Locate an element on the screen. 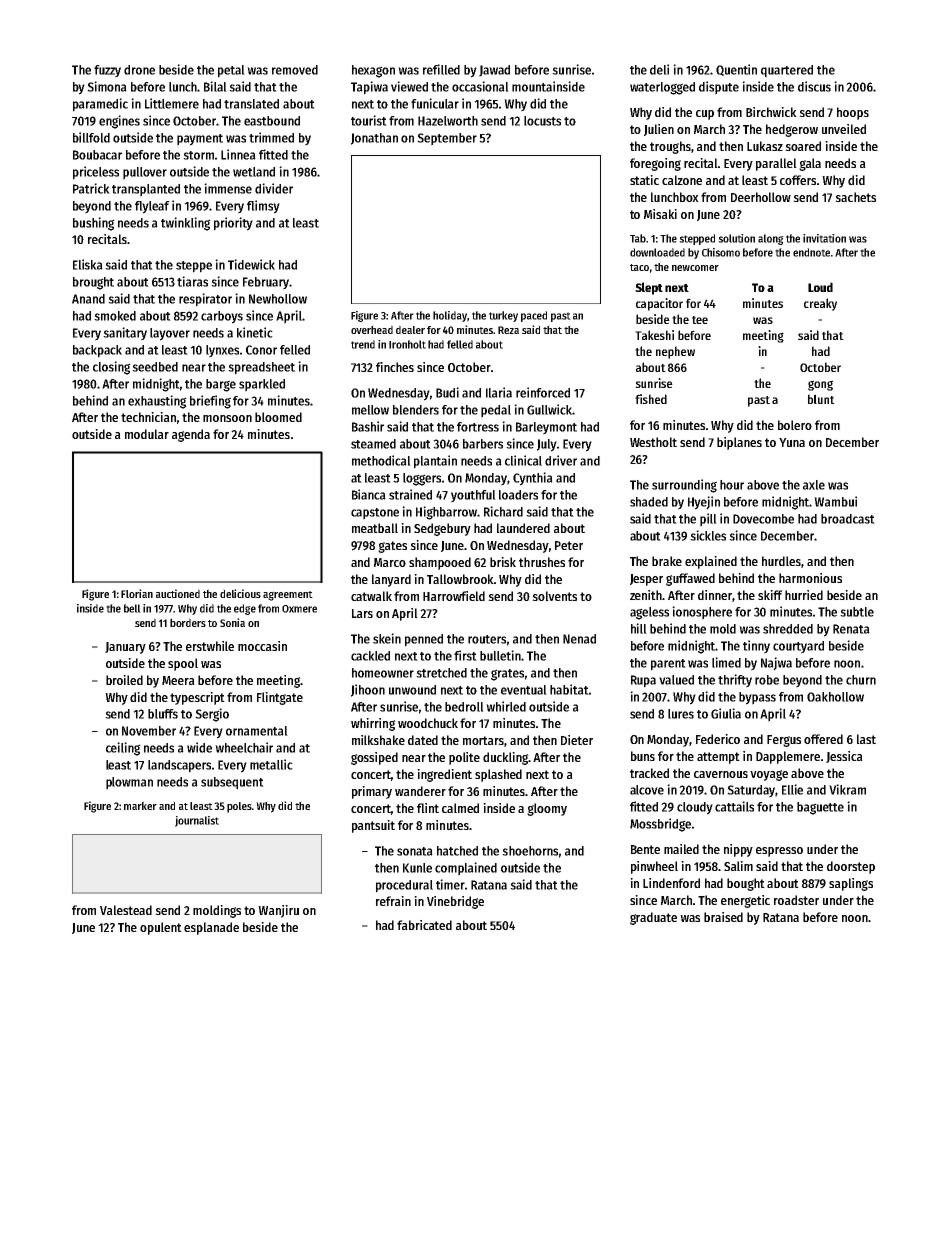  Ilaria is located at coordinates (499, 392).
